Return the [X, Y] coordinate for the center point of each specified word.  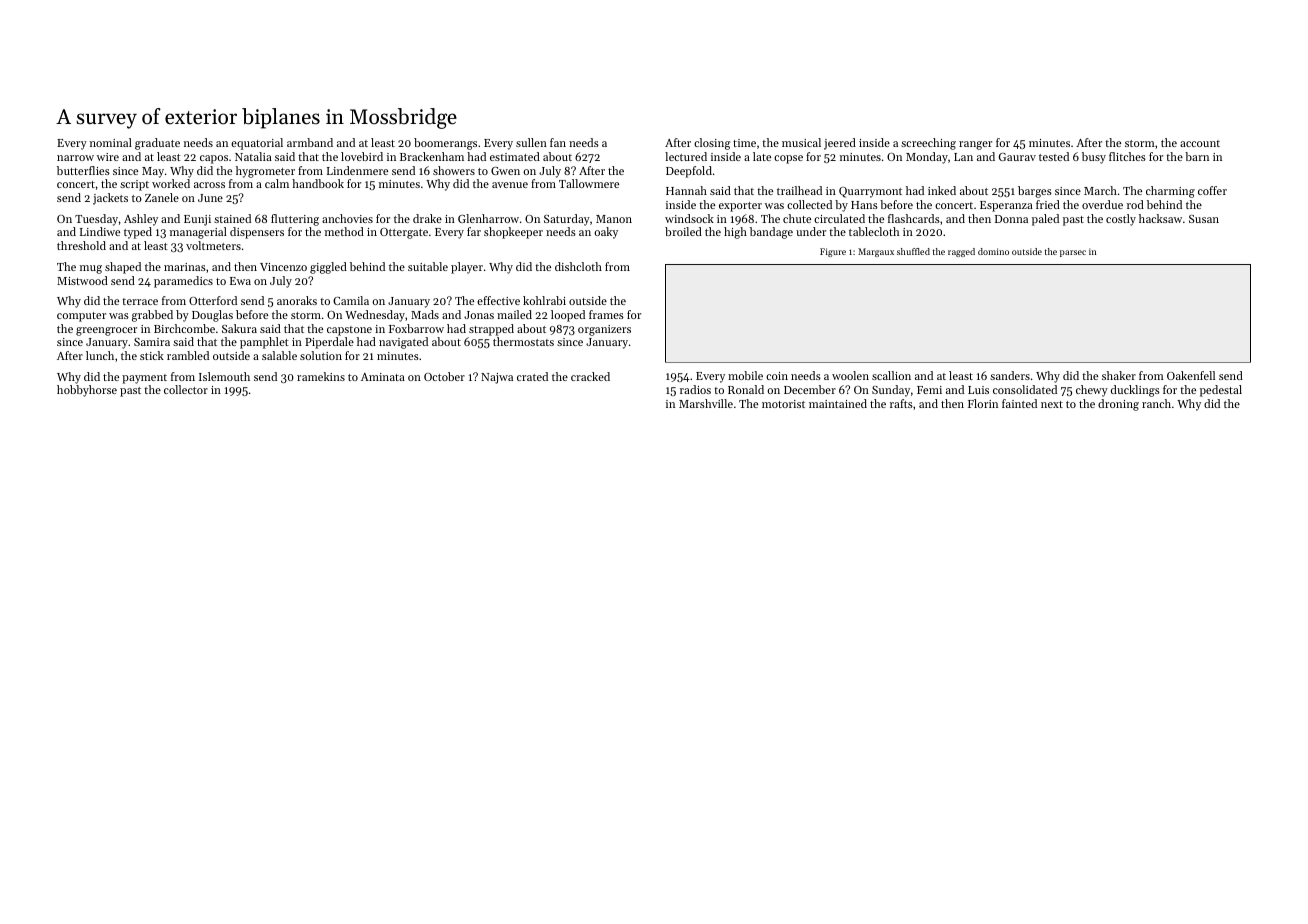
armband [310, 142]
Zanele [162, 197]
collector [186, 389]
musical [801, 142]
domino [993, 251]
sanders [1010, 375]
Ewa [240, 281]
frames [606, 314]
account [1200, 143]
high [735, 233]
